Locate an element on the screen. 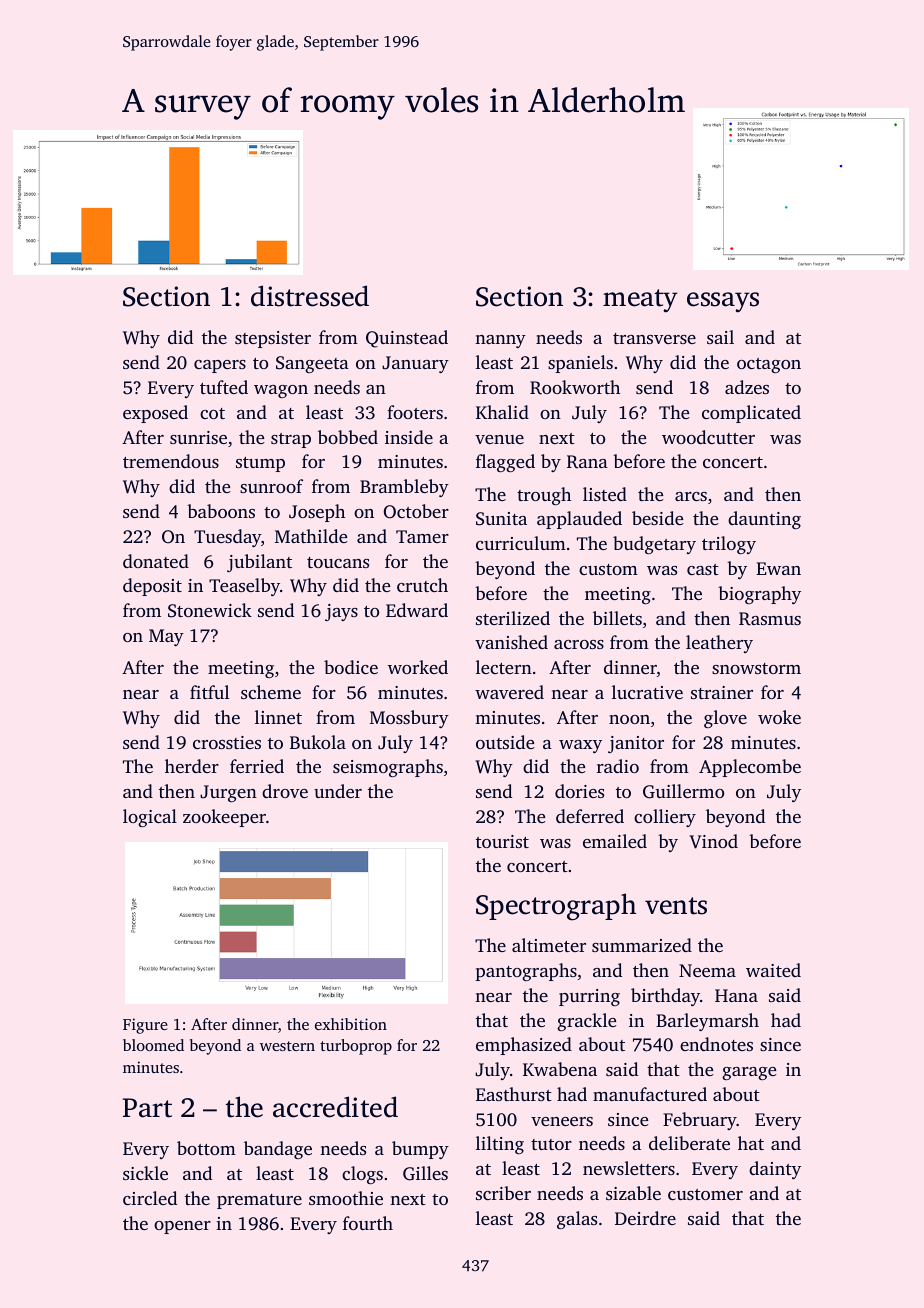 This screenshot has width=924, height=1308. Sangeeta is located at coordinates (312, 364).
